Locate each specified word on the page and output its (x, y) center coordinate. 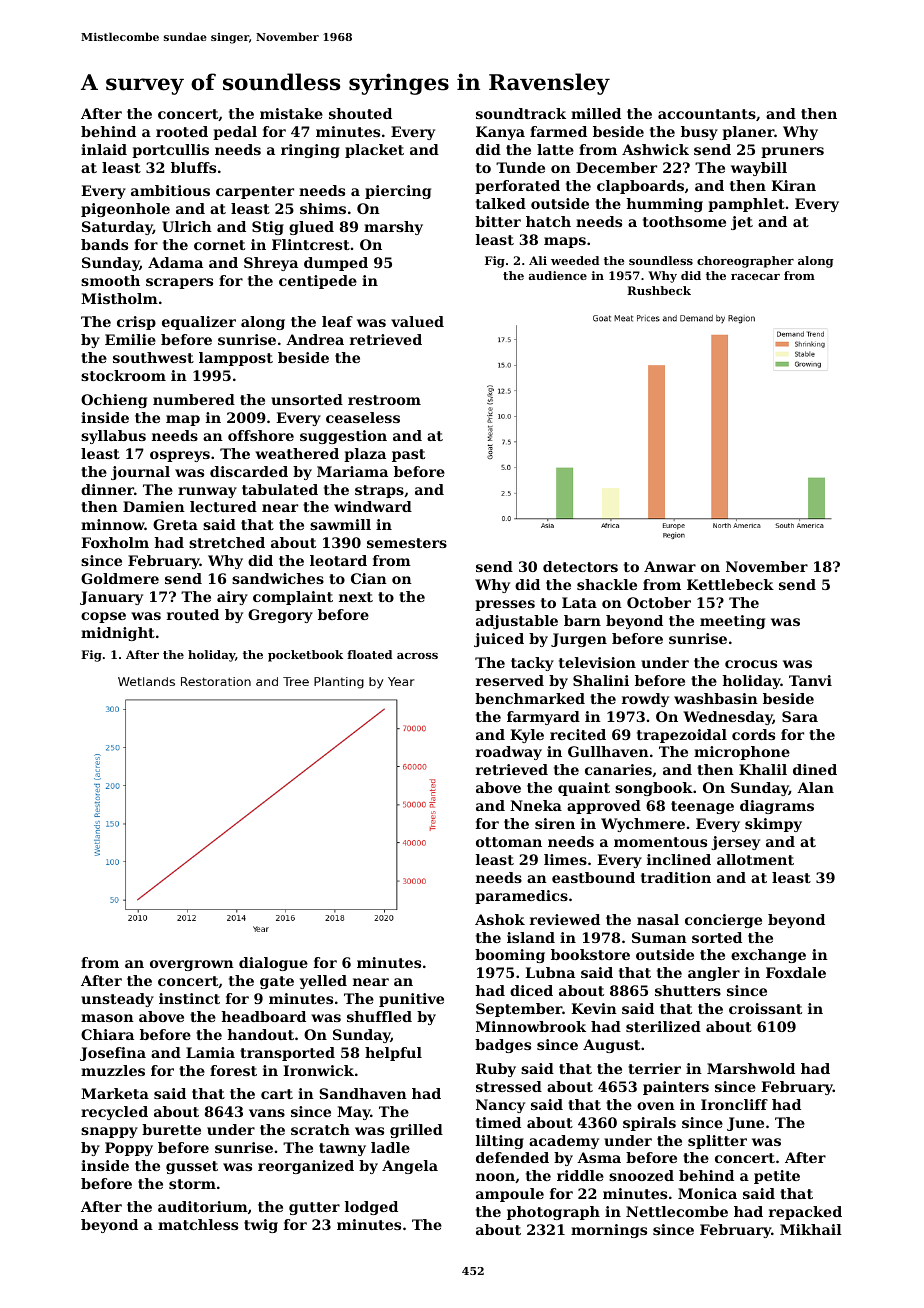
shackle (607, 584)
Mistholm (119, 298)
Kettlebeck (730, 584)
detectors (580, 566)
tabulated (280, 489)
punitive (411, 1000)
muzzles (113, 1070)
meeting (732, 622)
